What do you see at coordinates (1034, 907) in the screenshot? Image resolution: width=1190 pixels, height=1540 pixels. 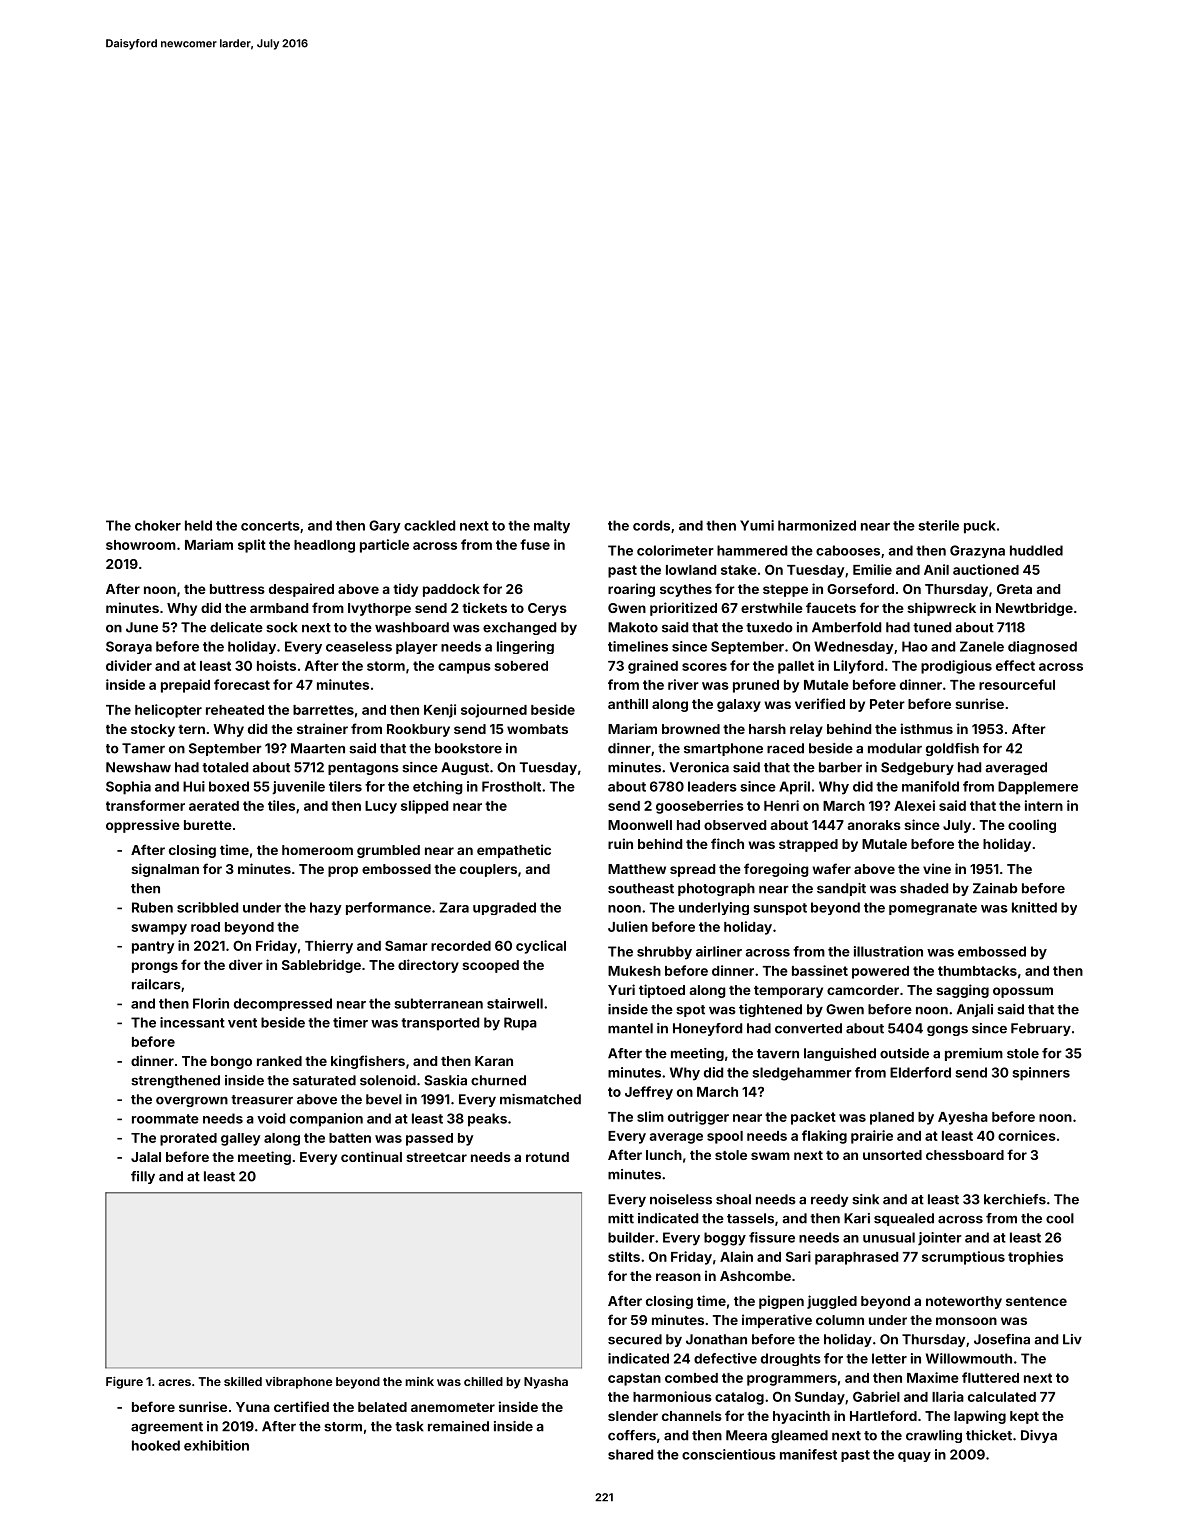 I see `knitted` at bounding box center [1034, 907].
